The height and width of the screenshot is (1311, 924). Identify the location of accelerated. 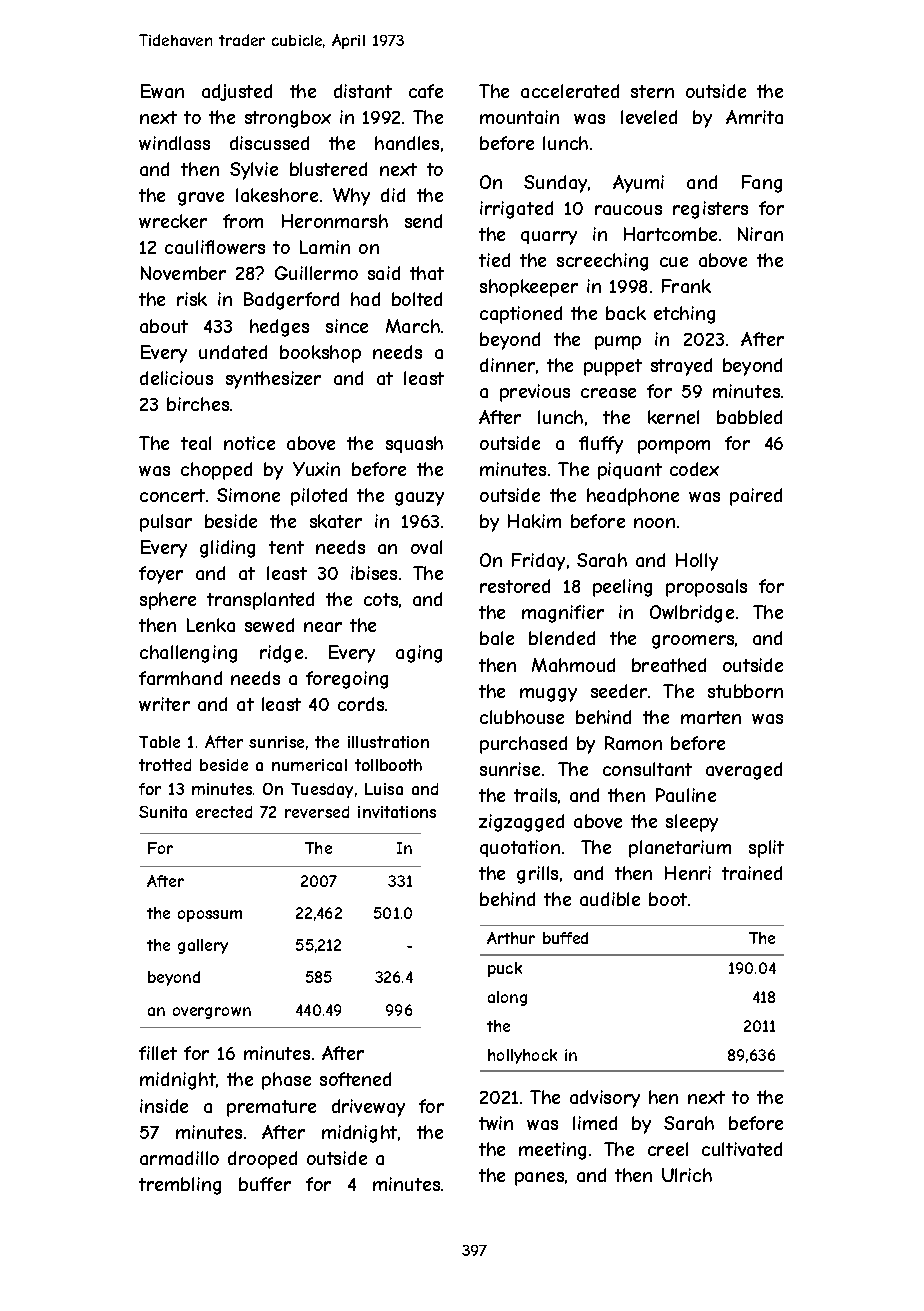
(570, 91).
